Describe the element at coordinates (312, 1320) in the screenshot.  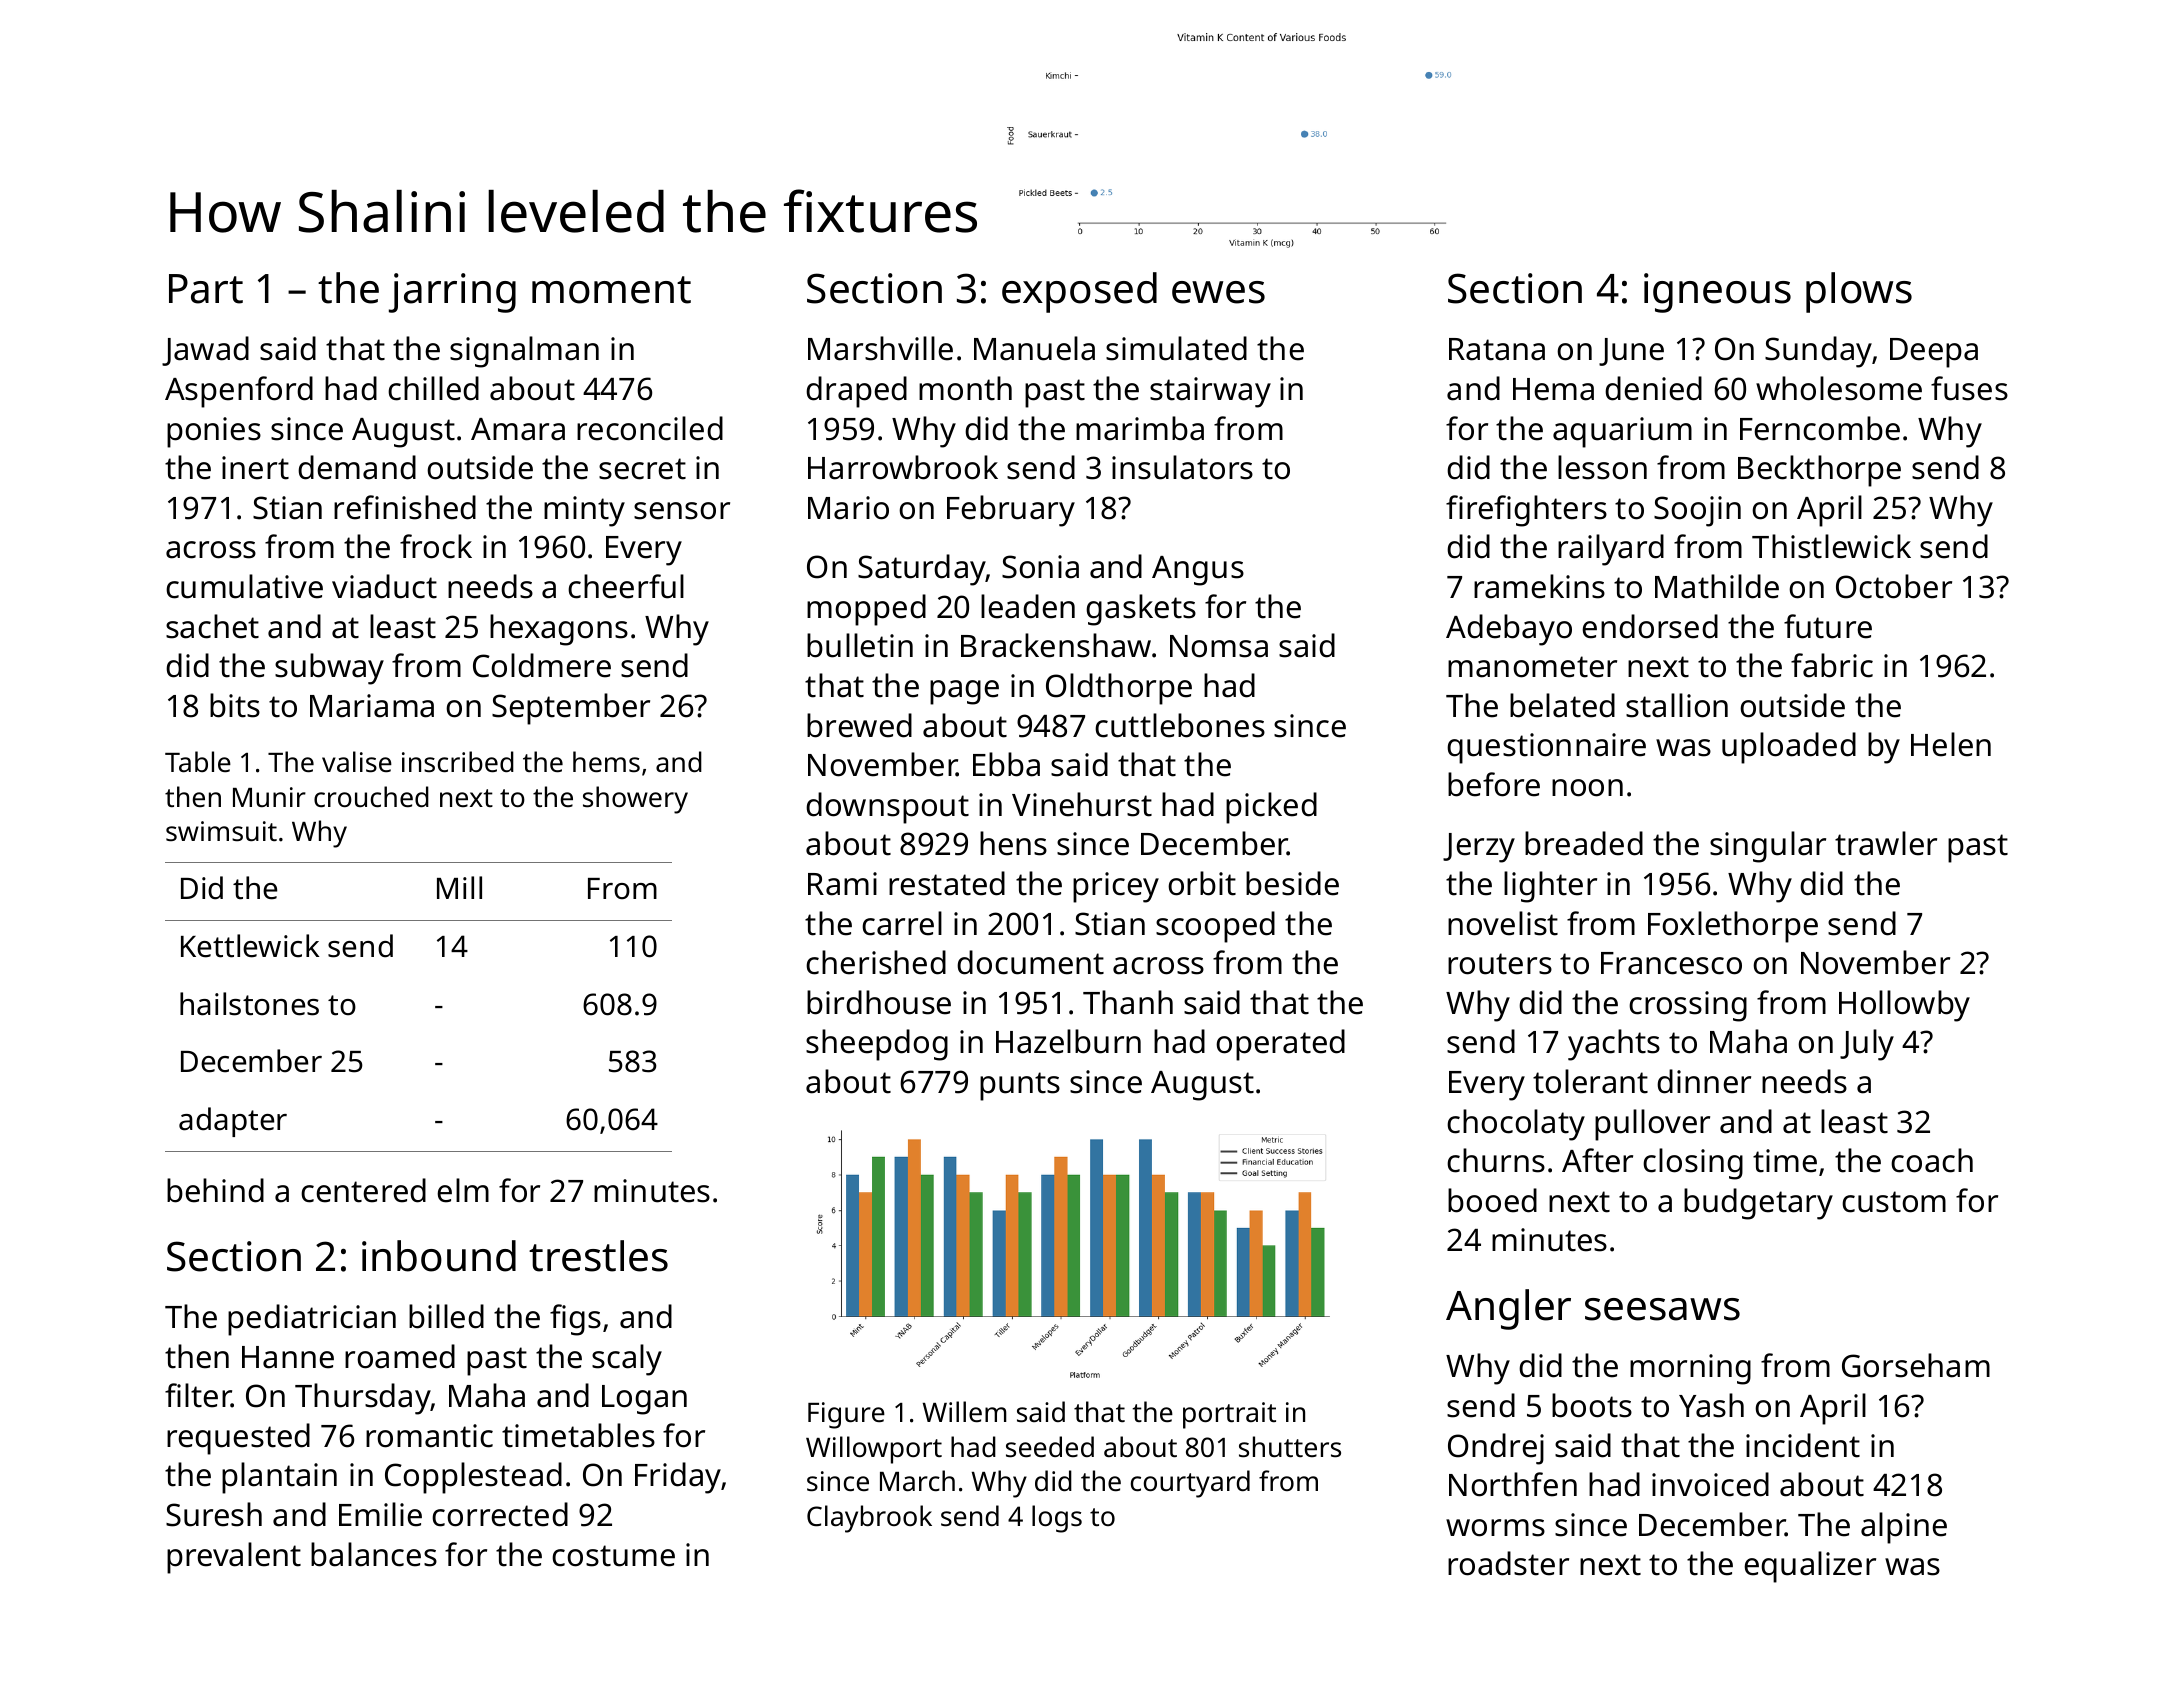
I see `pediatrician` at that location.
